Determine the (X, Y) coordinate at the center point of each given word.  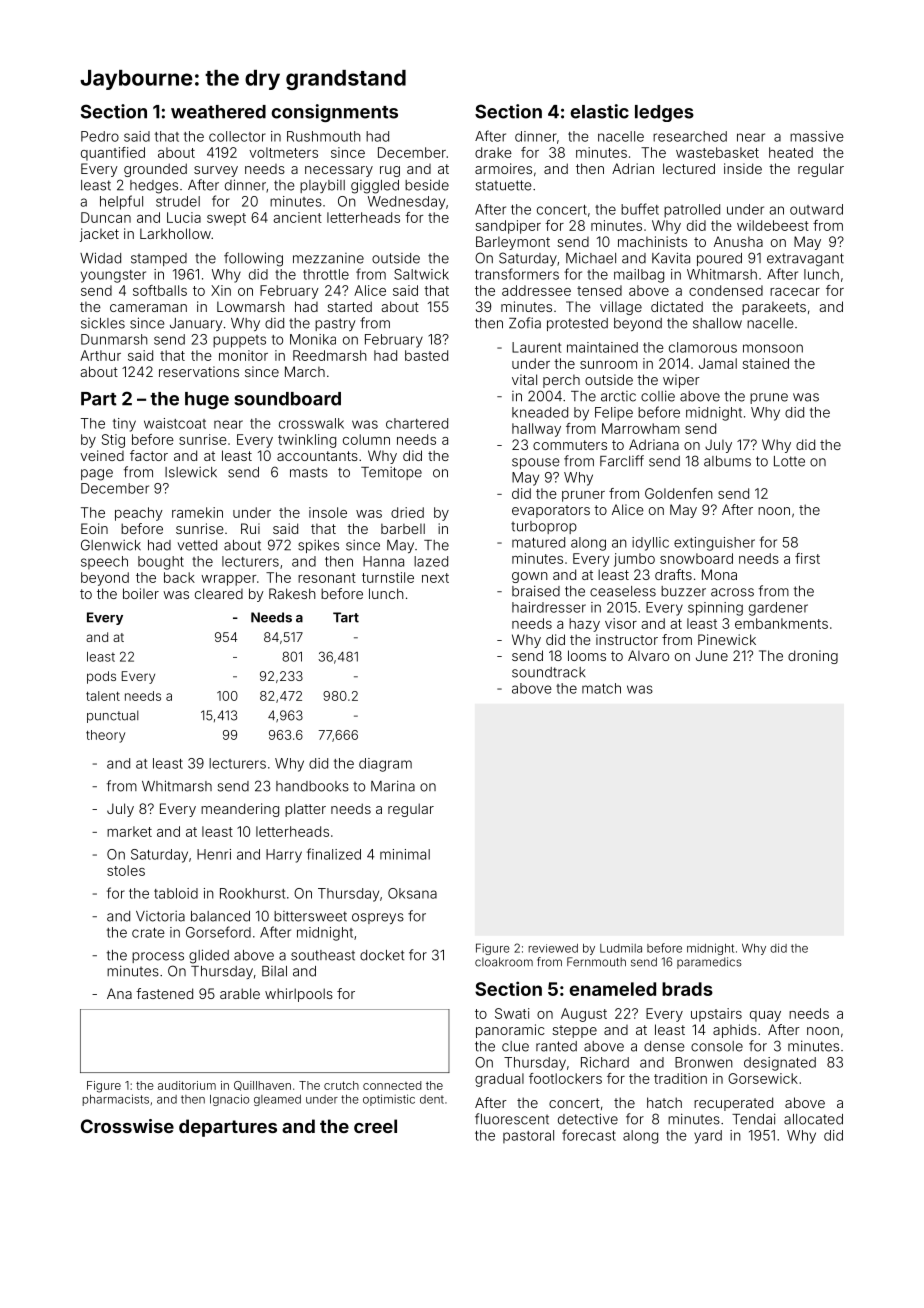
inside (743, 168)
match (601, 688)
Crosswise (127, 1126)
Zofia (525, 323)
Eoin (94, 528)
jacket (99, 235)
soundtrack (548, 672)
